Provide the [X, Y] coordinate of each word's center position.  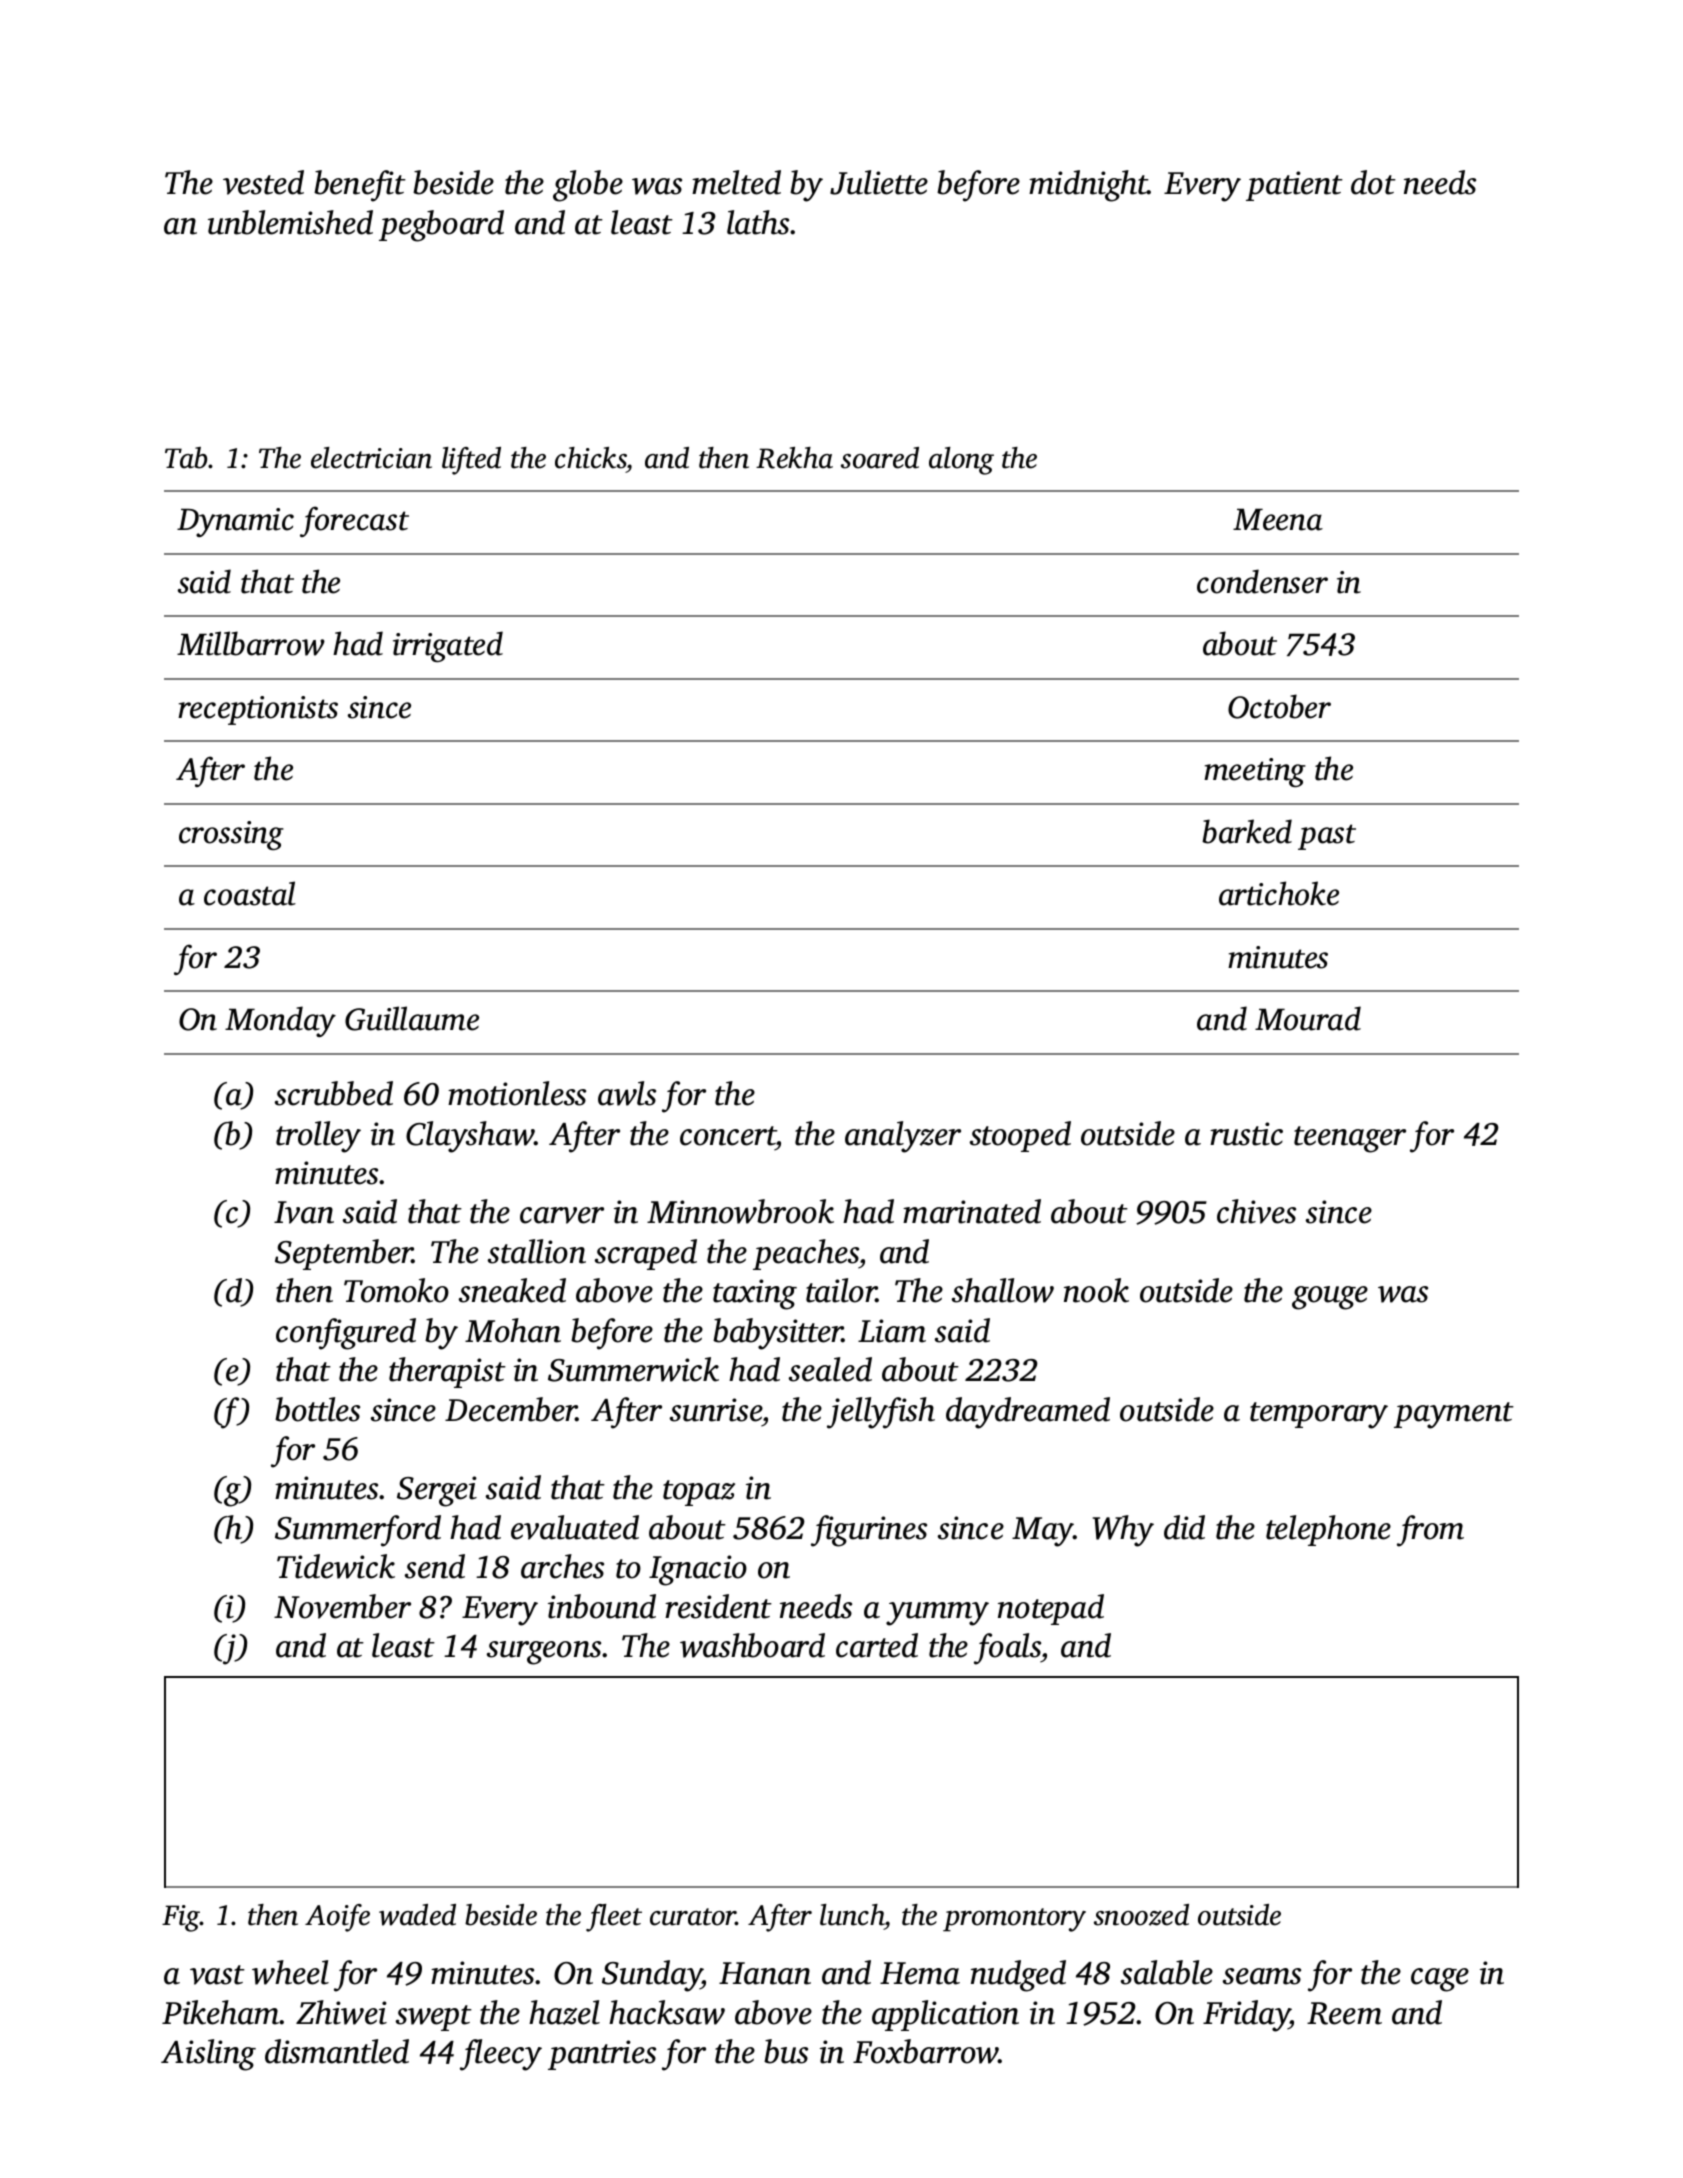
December [511, 1409]
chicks [591, 459]
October [1279, 706]
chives [1256, 1211]
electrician [371, 458]
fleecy [501, 2055]
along [961, 461]
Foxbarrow [925, 2051]
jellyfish [881, 1413]
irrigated [448, 646]
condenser [1262, 581]
